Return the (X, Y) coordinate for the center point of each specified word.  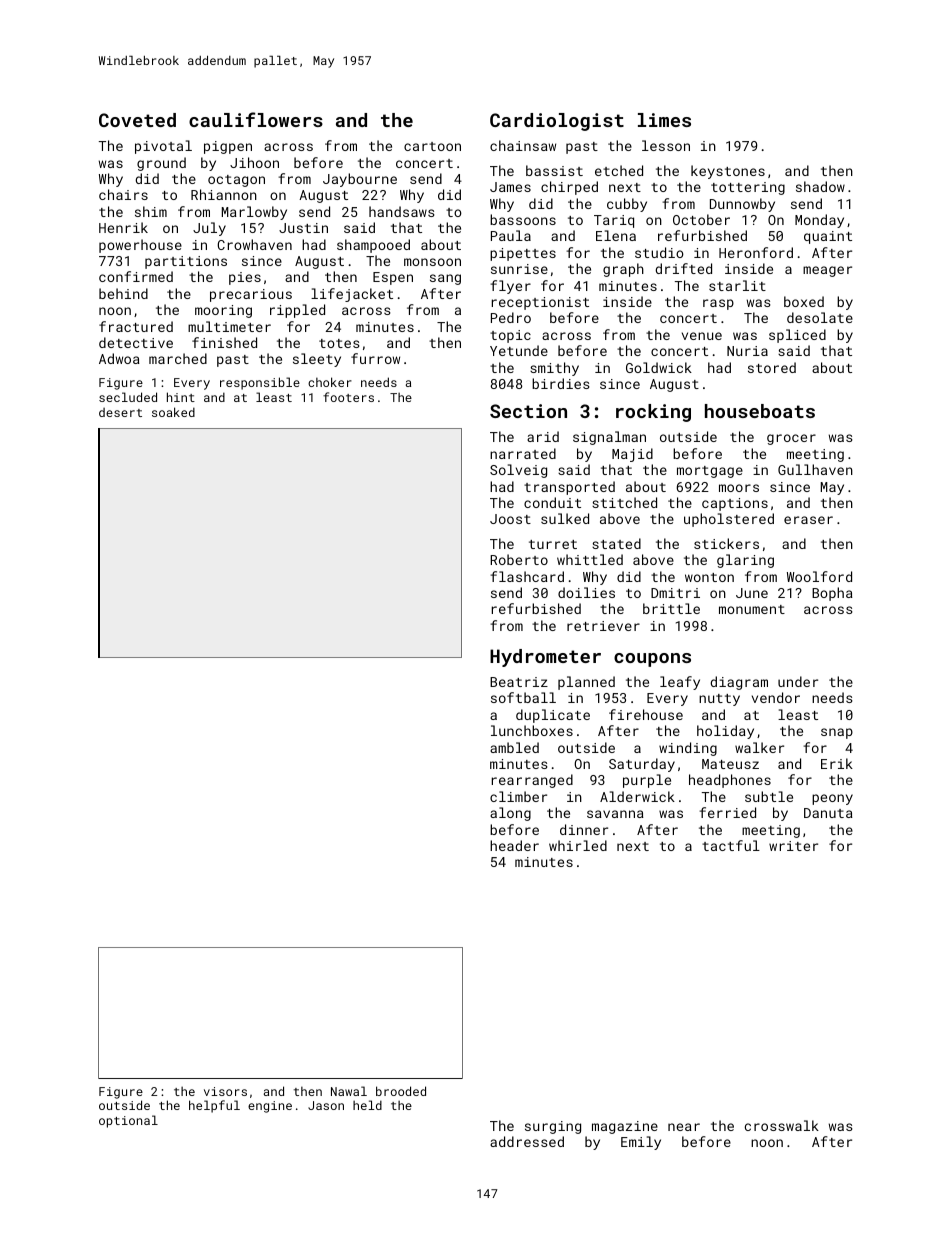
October (701, 219)
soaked (173, 412)
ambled (514, 747)
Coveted (137, 120)
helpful (214, 1106)
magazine (625, 1127)
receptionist (540, 303)
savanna (615, 814)
